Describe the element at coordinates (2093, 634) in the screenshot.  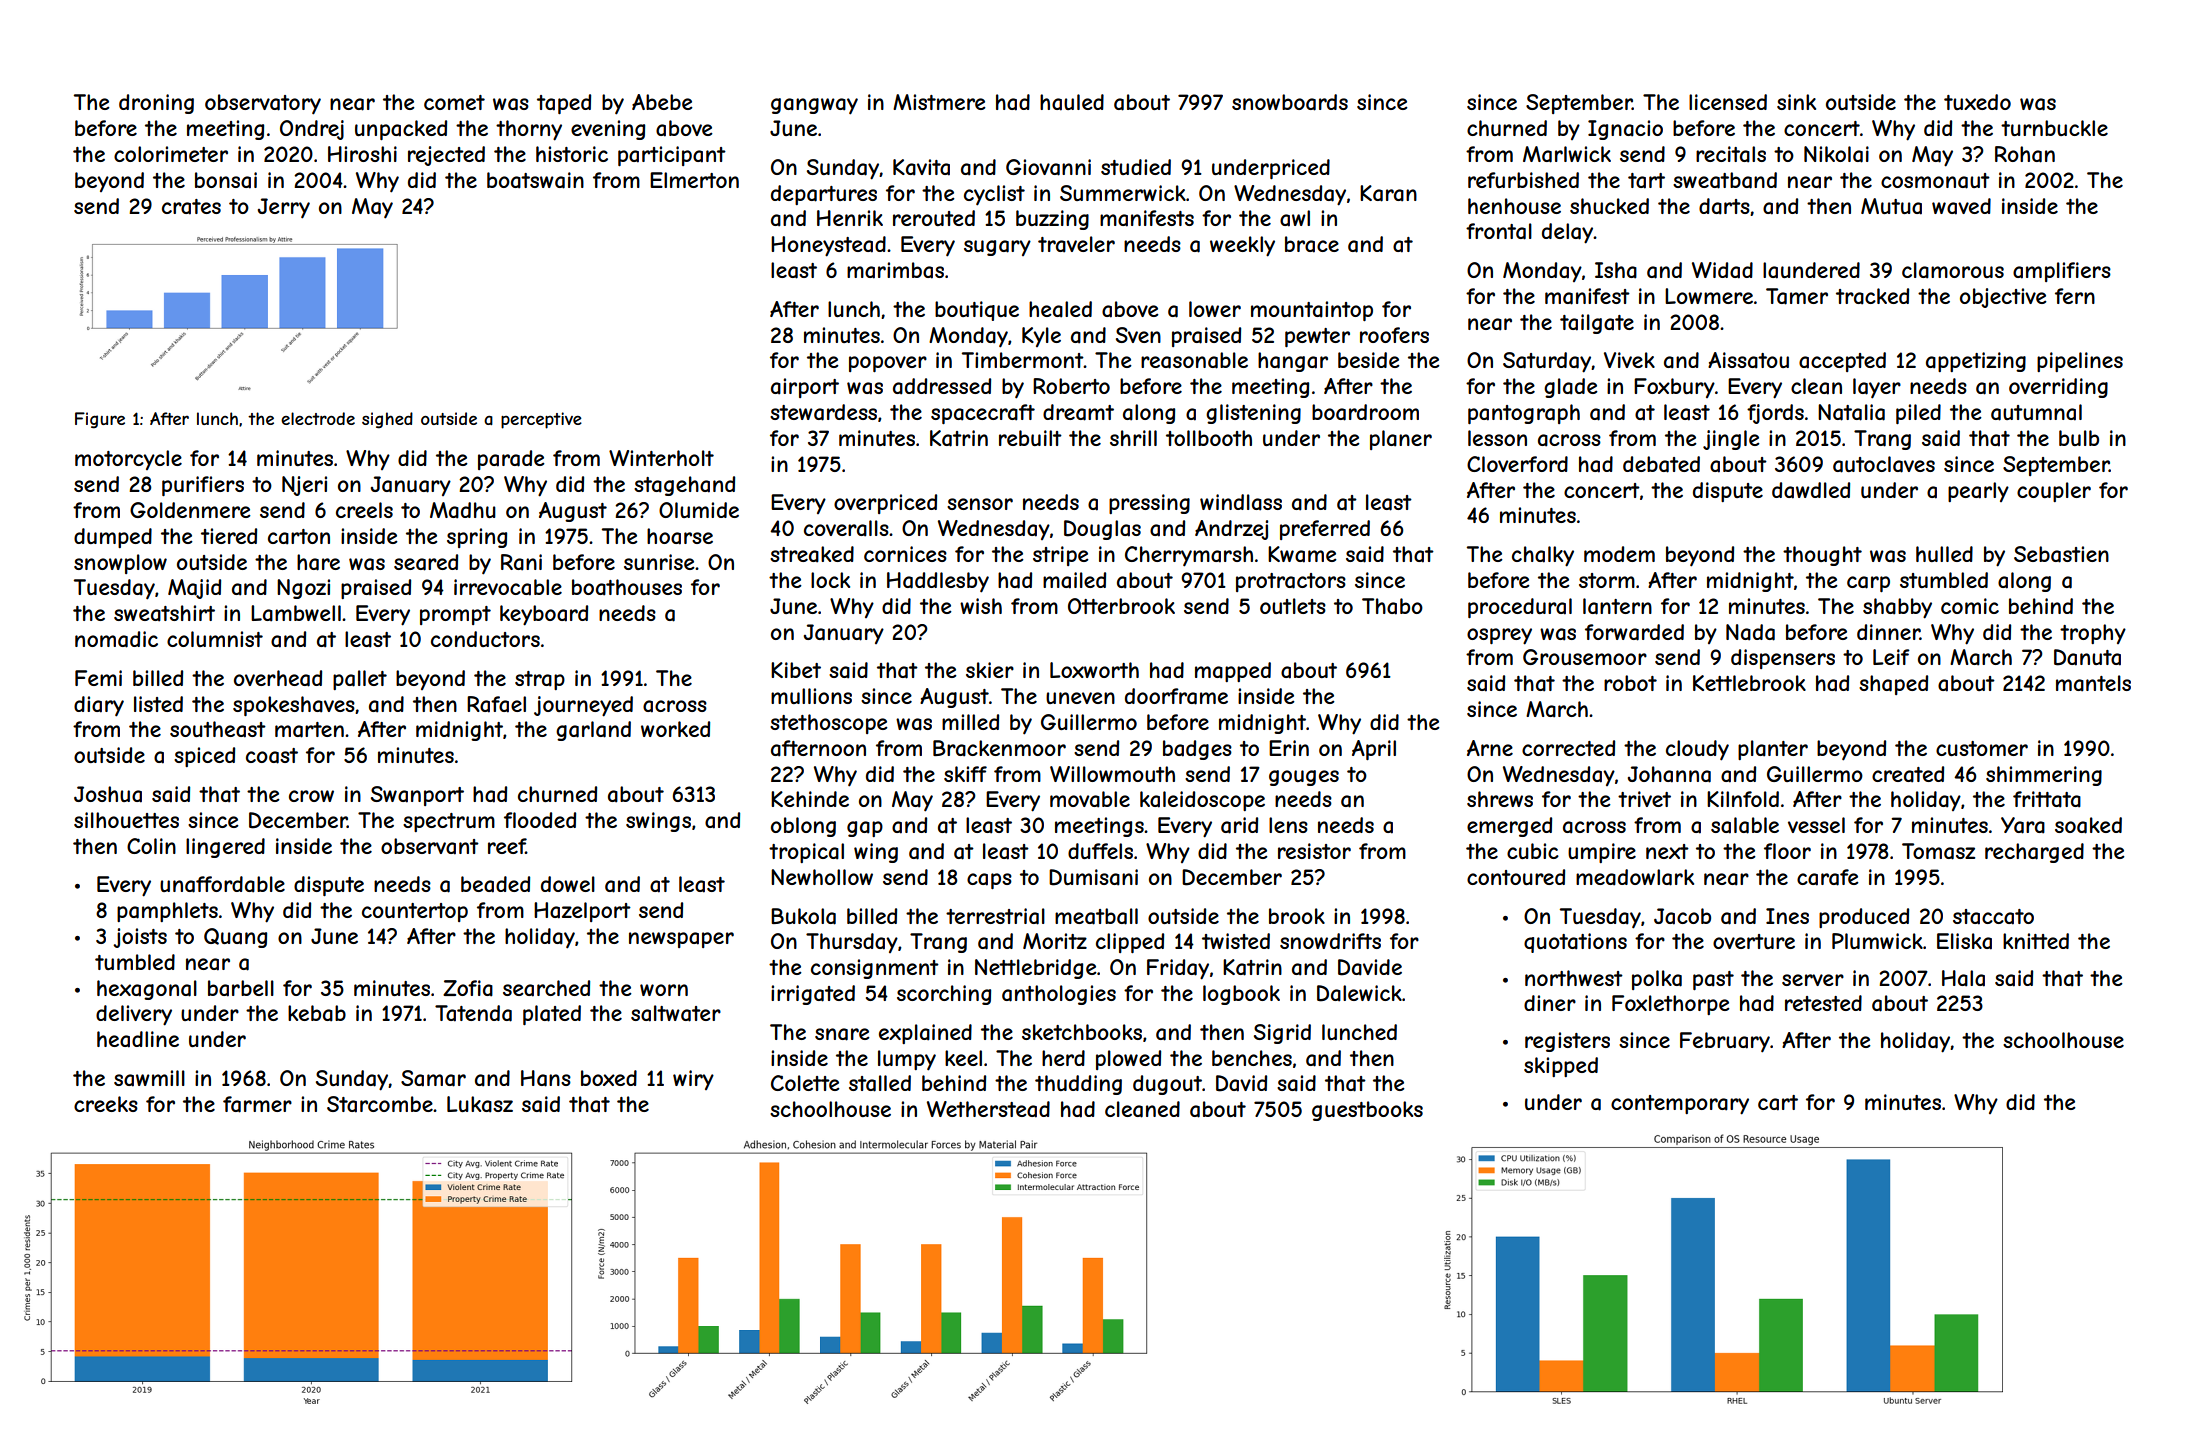
I see `trophy` at that location.
